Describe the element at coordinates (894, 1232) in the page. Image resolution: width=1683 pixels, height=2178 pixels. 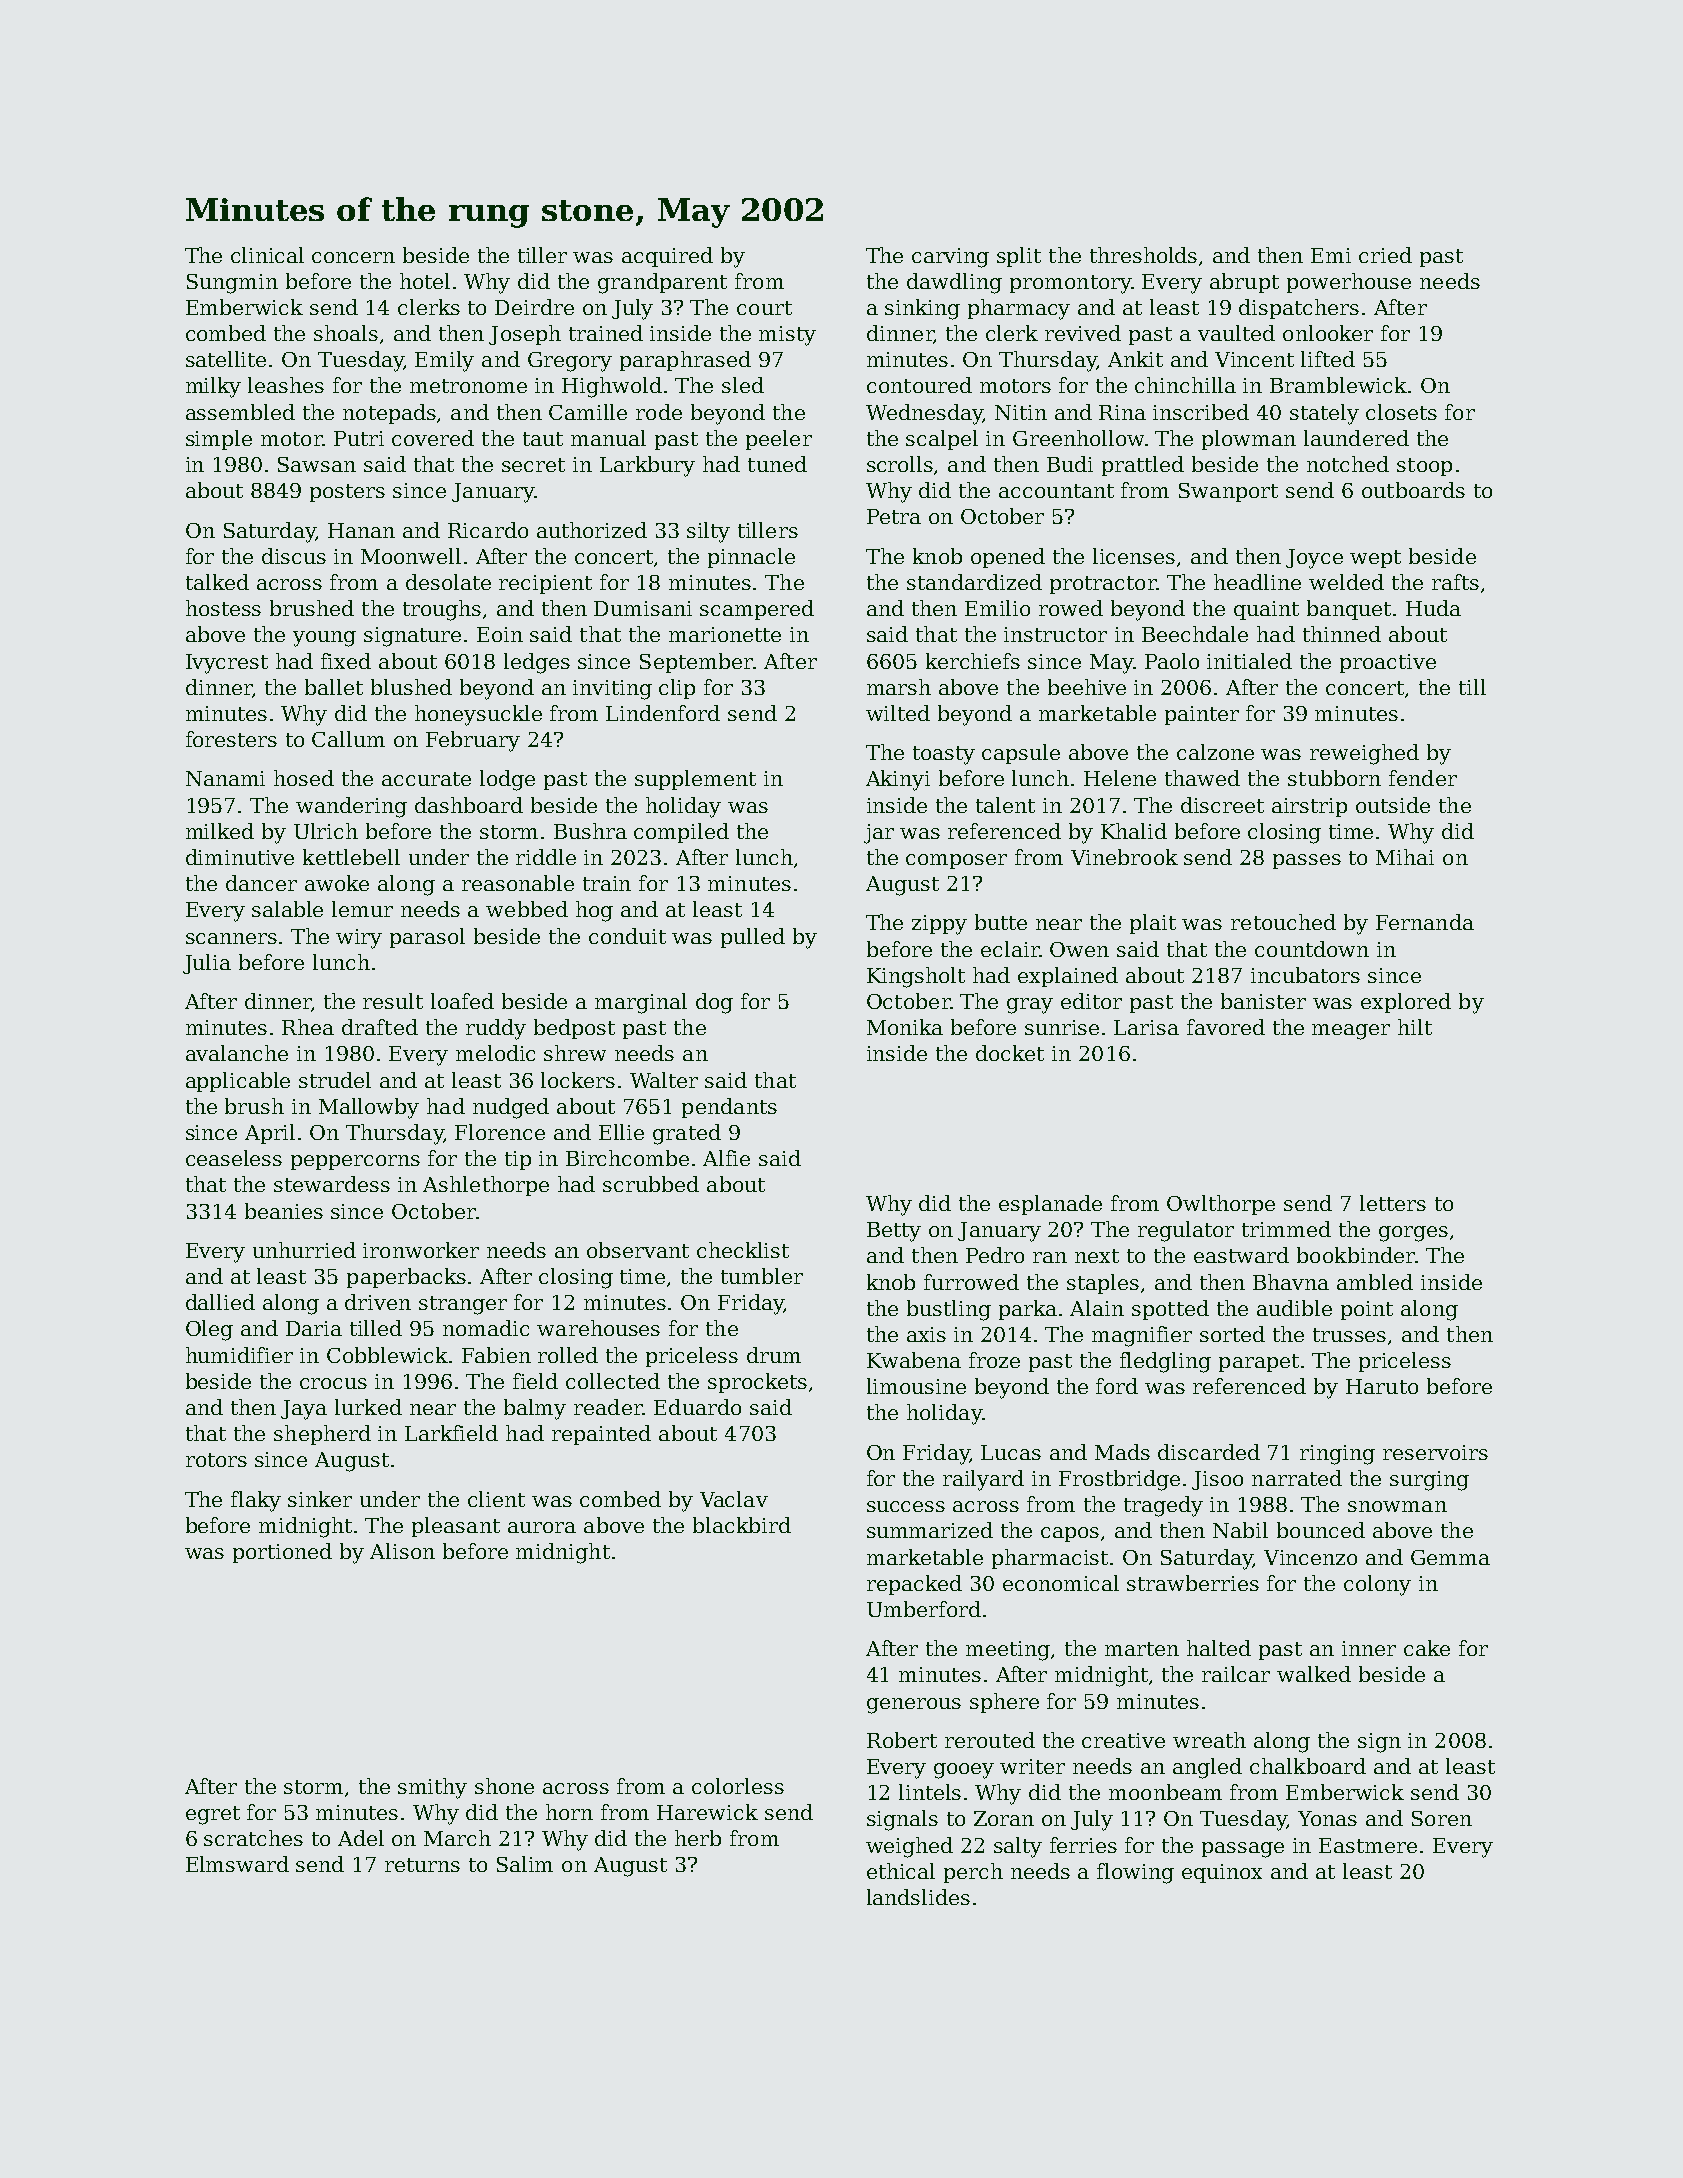
I see `Betty` at that location.
